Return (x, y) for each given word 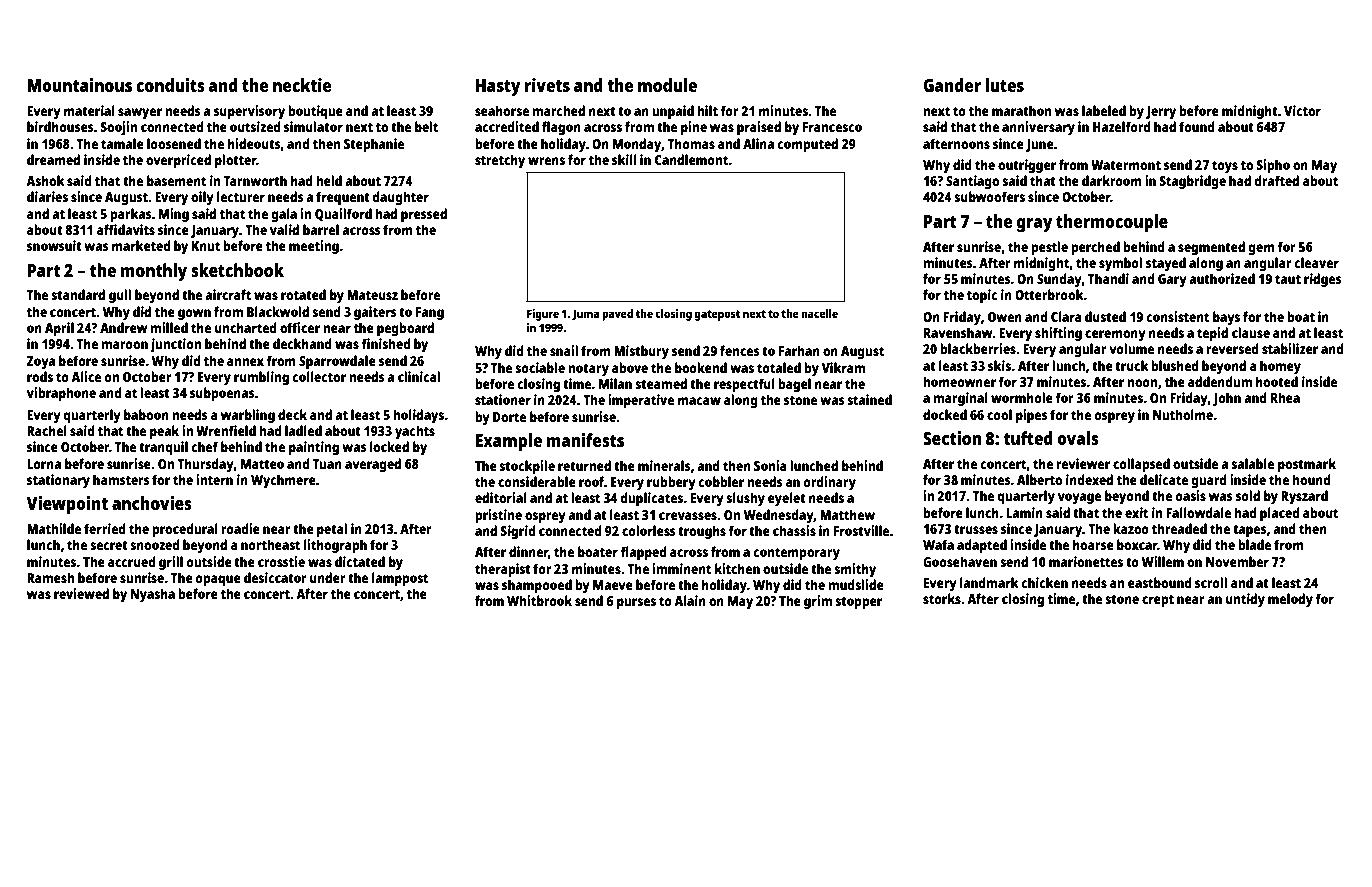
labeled (1104, 110)
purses (636, 603)
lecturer (241, 196)
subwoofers (989, 196)
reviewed (81, 593)
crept (1158, 601)
